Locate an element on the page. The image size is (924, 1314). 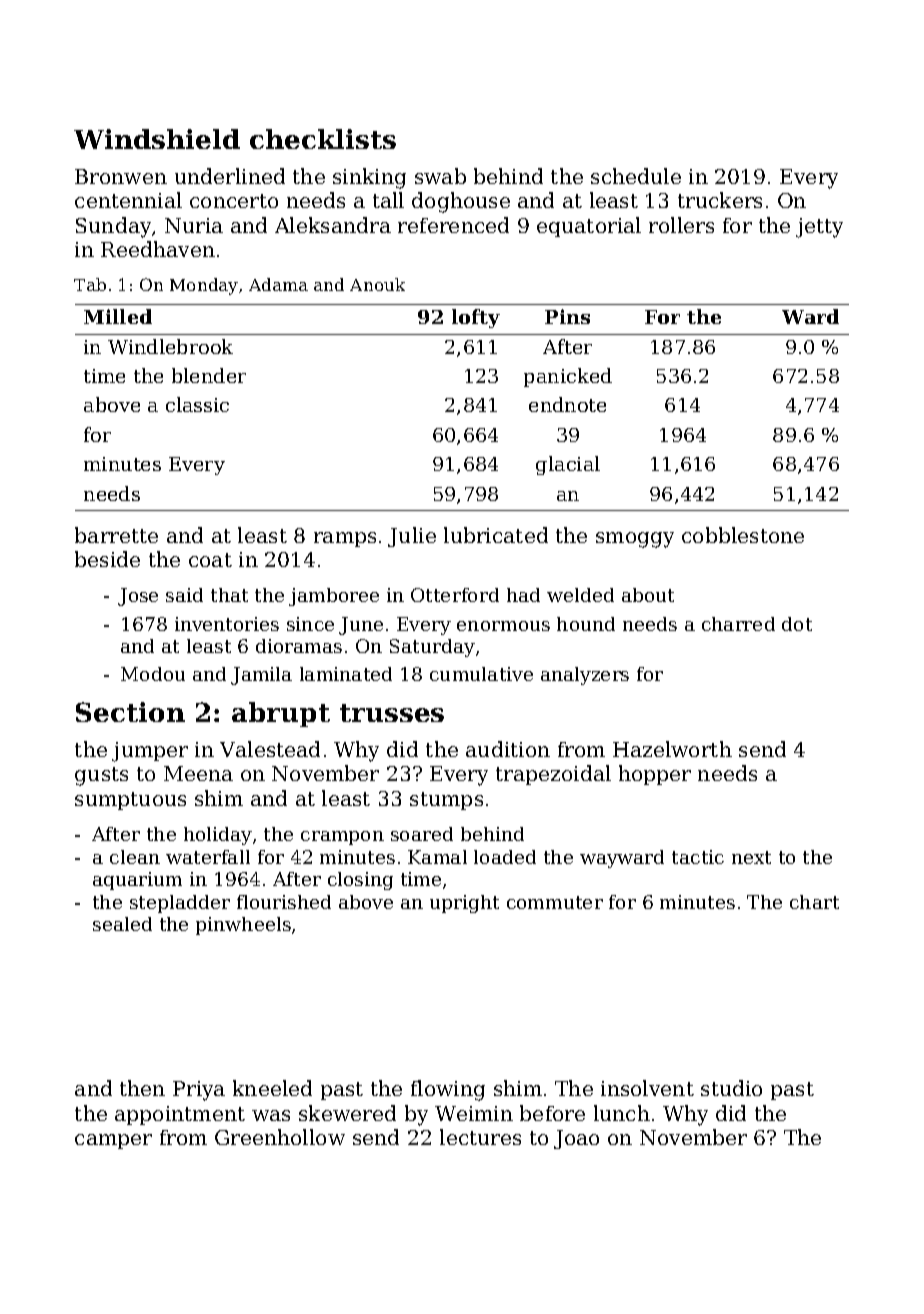
swab is located at coordinates (440, 176).
